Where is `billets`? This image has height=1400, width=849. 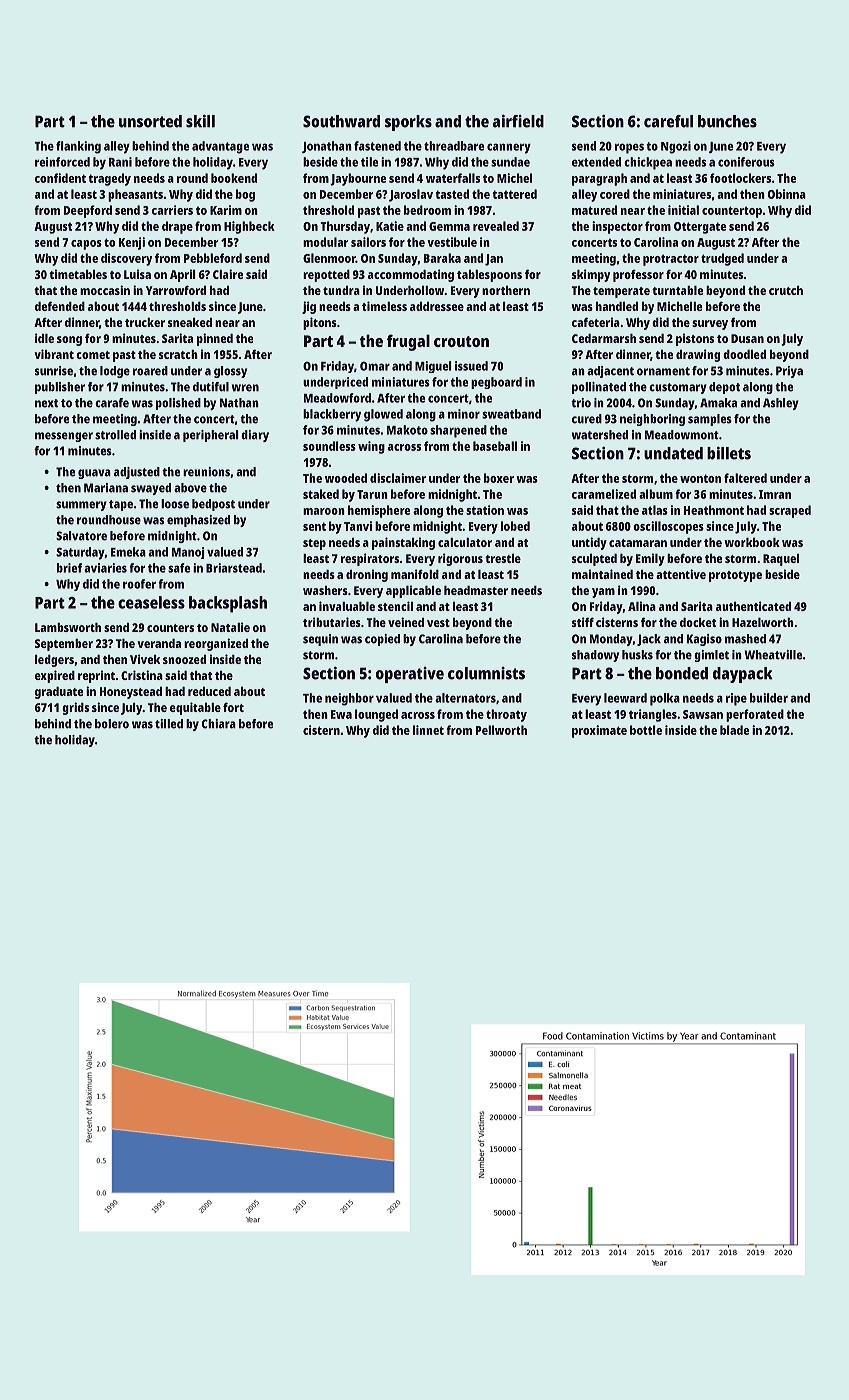
billets is located at coordinates (729, 453).
